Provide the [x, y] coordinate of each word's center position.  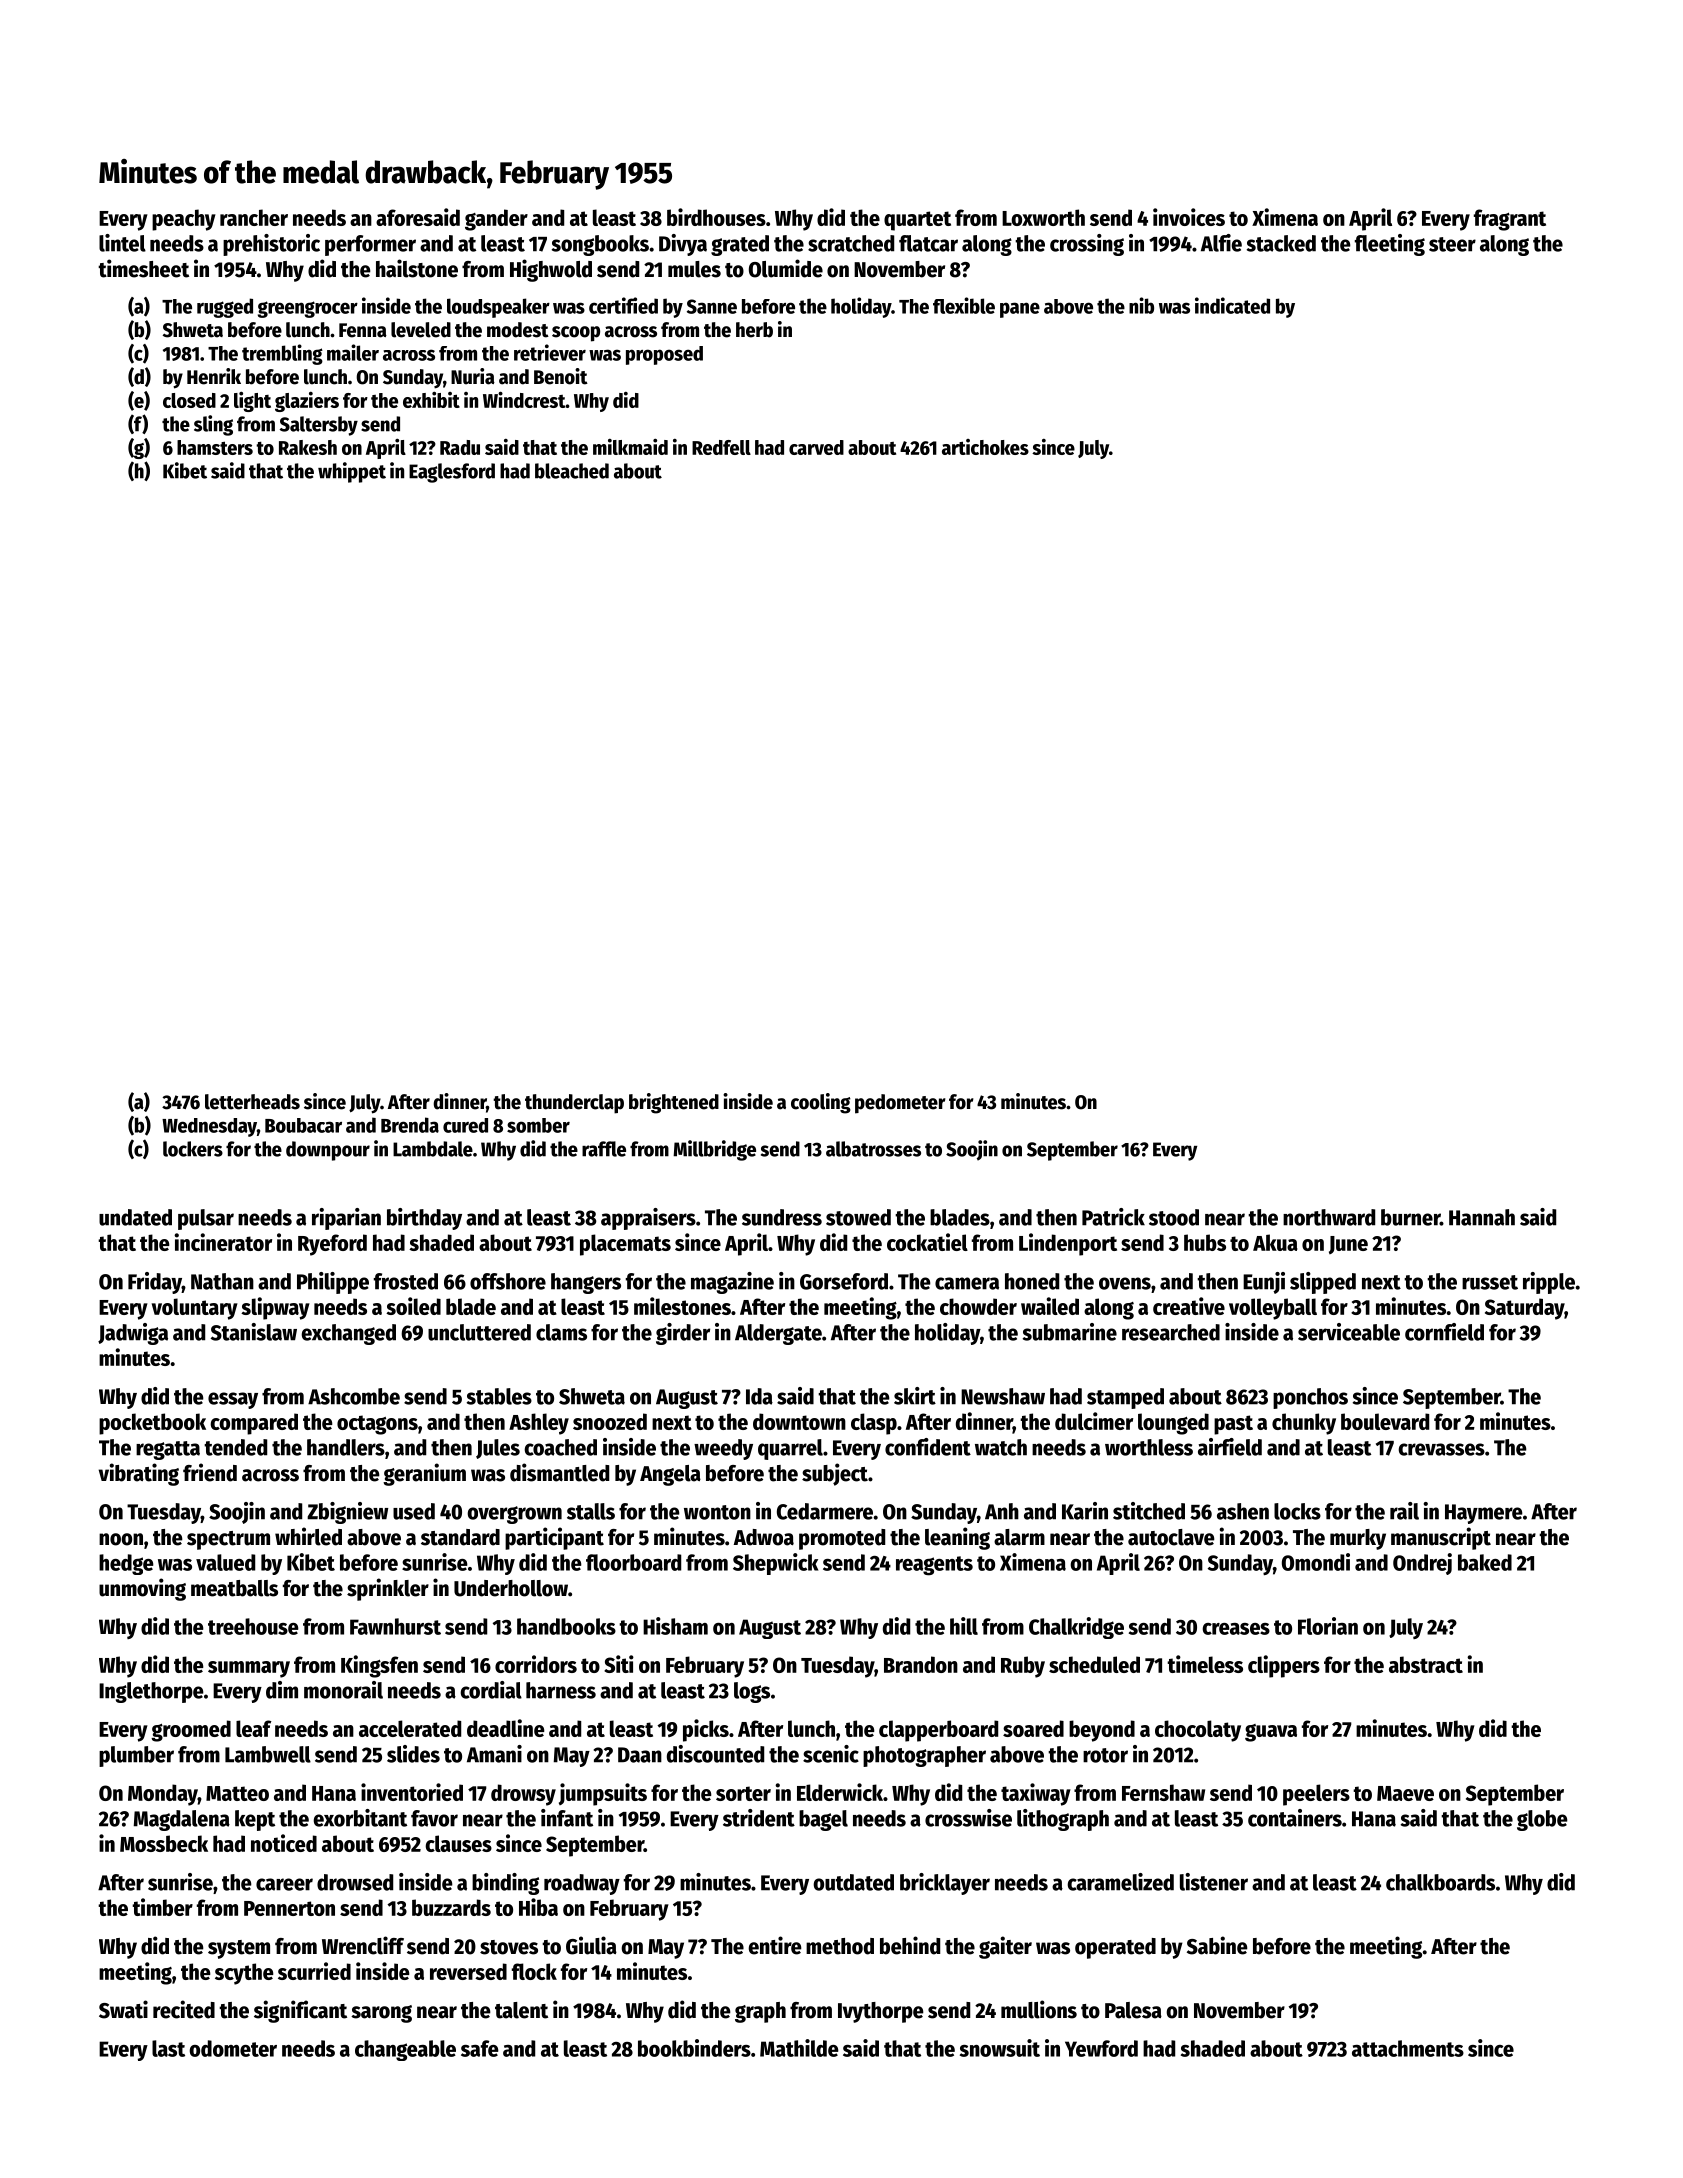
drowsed [355, 1882]
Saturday [1524, 1309]
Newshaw [1003, 1396]
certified [623, 305]
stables [499, 1396]
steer [1452, 244]
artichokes [985, 447]
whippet [352, 472]
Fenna [363, 330]
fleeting [1390, 245]
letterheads [252, 1102]
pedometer [900, 1104]
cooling [821, 1103]
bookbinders [694, 2048]
